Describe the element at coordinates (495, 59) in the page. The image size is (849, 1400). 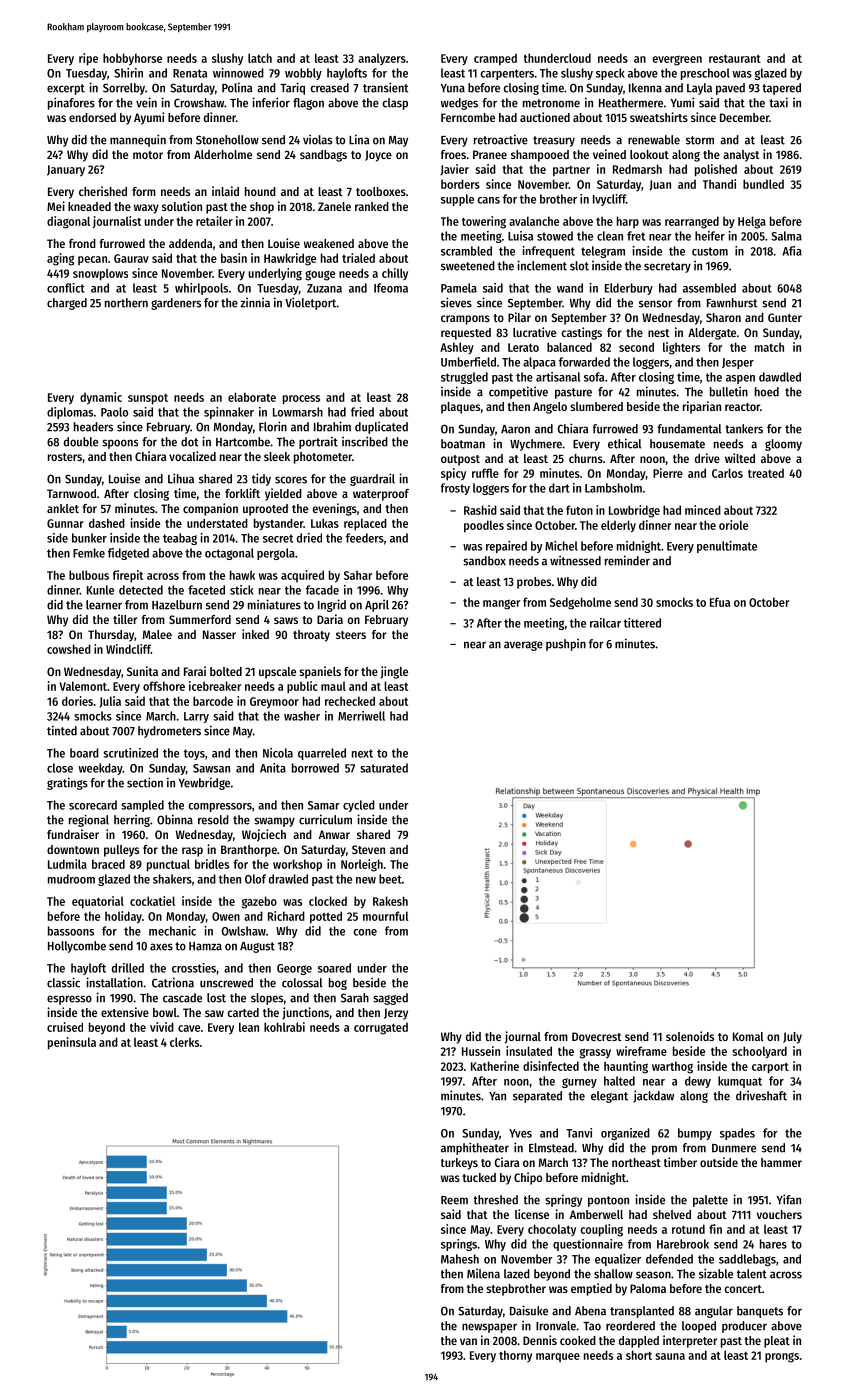
I see `cramped` at that location.
